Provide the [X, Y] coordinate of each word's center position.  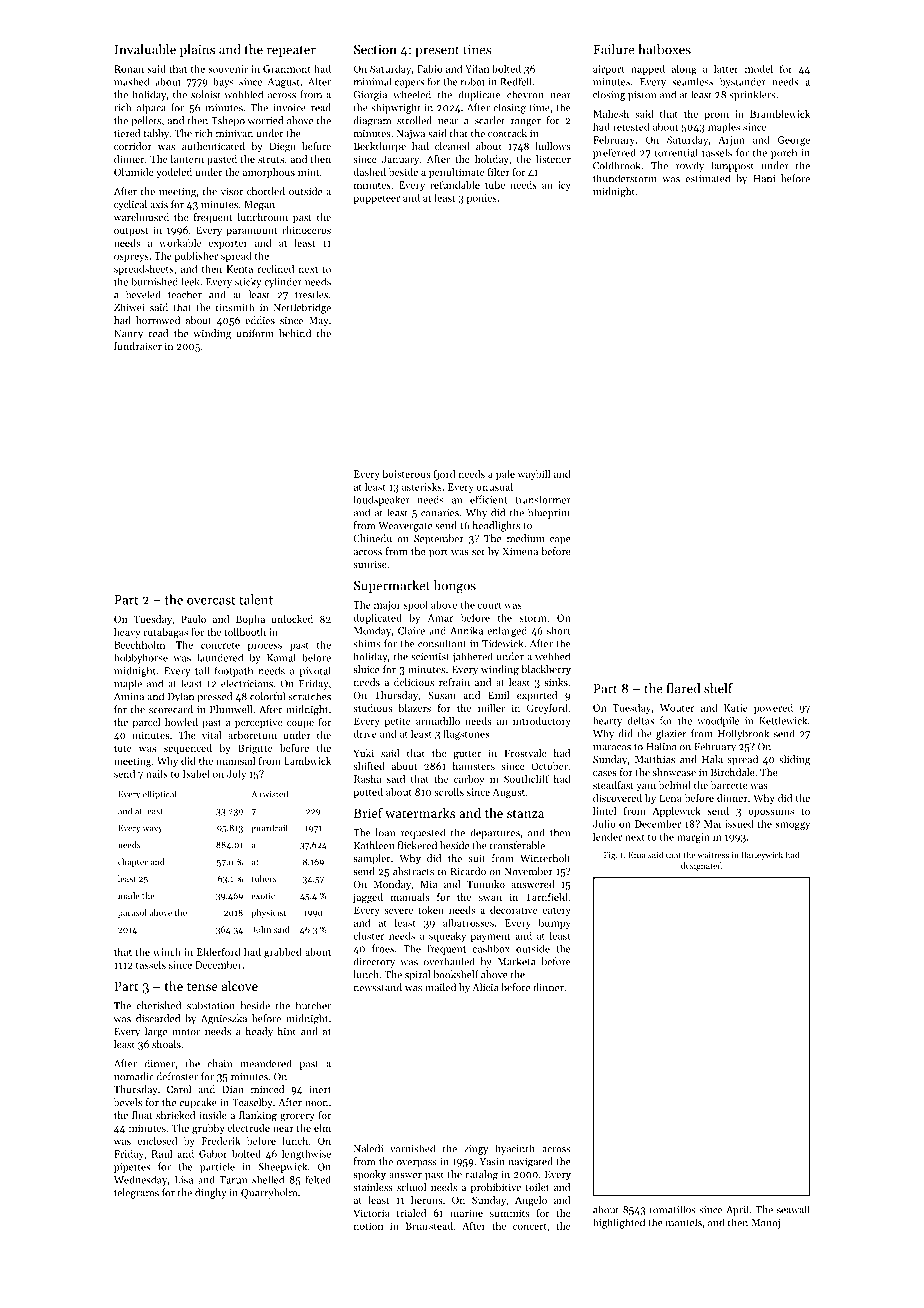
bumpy [555, 923]
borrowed [158, 320]
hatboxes [664, 49]
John [261, 929]
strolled [414, 120]
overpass [417, 1164]
